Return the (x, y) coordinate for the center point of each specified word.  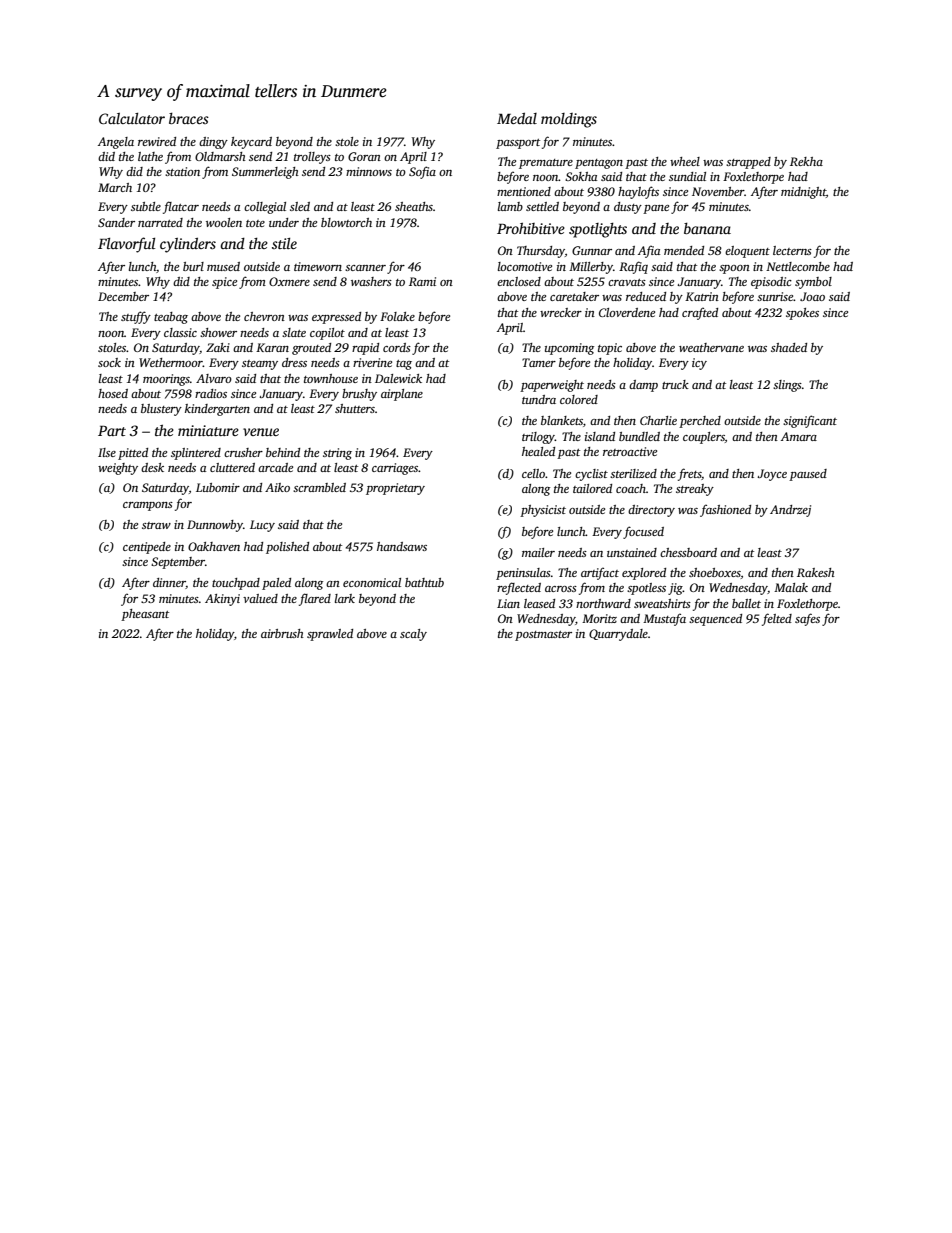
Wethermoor (171, 362)
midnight (803, 193)
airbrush (282, 633)
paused (808, 475)
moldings (569, 120)
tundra (539, 399)
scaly (413, 635)
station (182, 171)
